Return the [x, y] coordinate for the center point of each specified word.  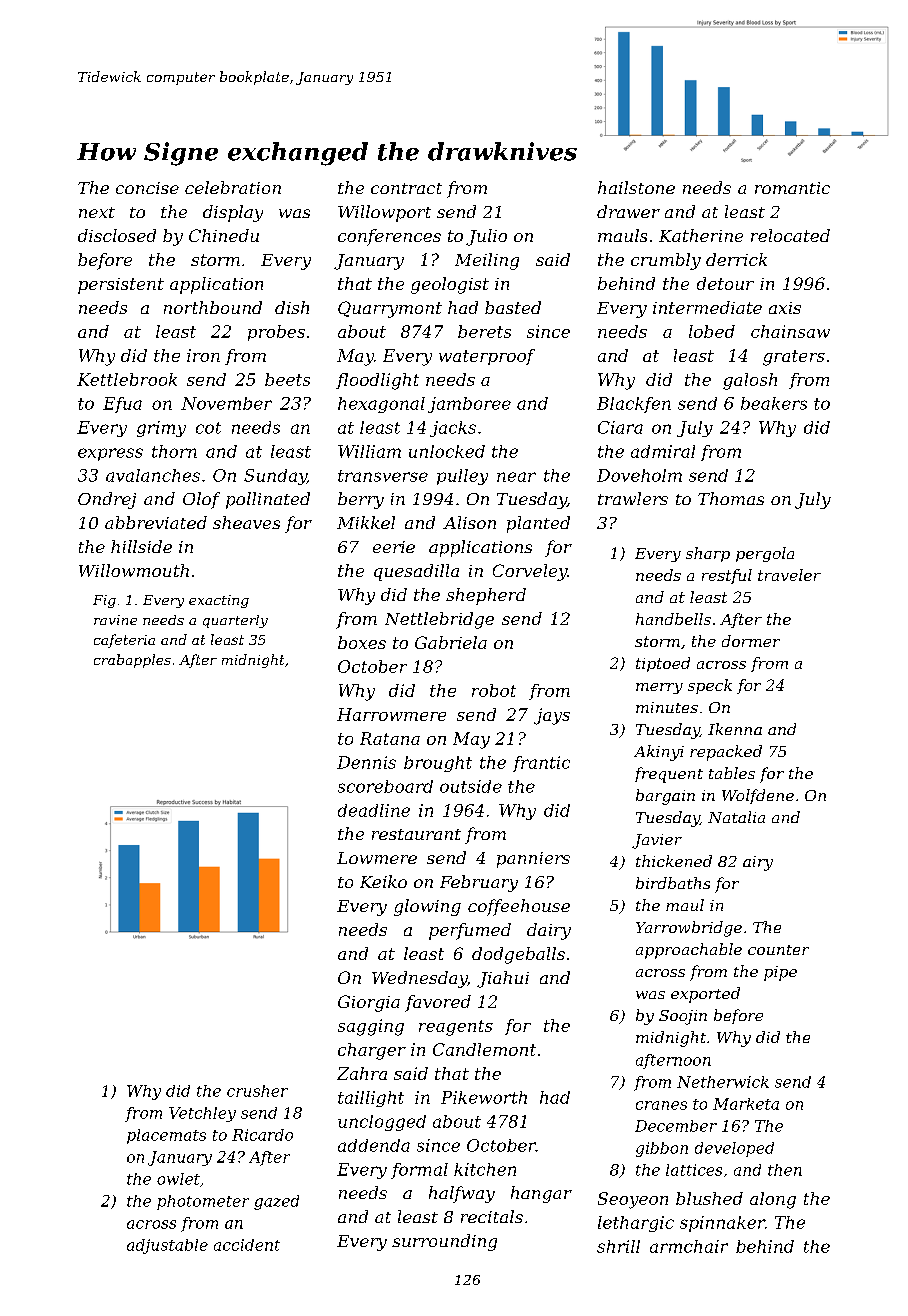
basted [513, 307]
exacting [219, 601]
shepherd [486, 596]
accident [247, 1245]
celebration [233, 187]
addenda [374, 1145]
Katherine [701, 235]
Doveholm [639, 475]
